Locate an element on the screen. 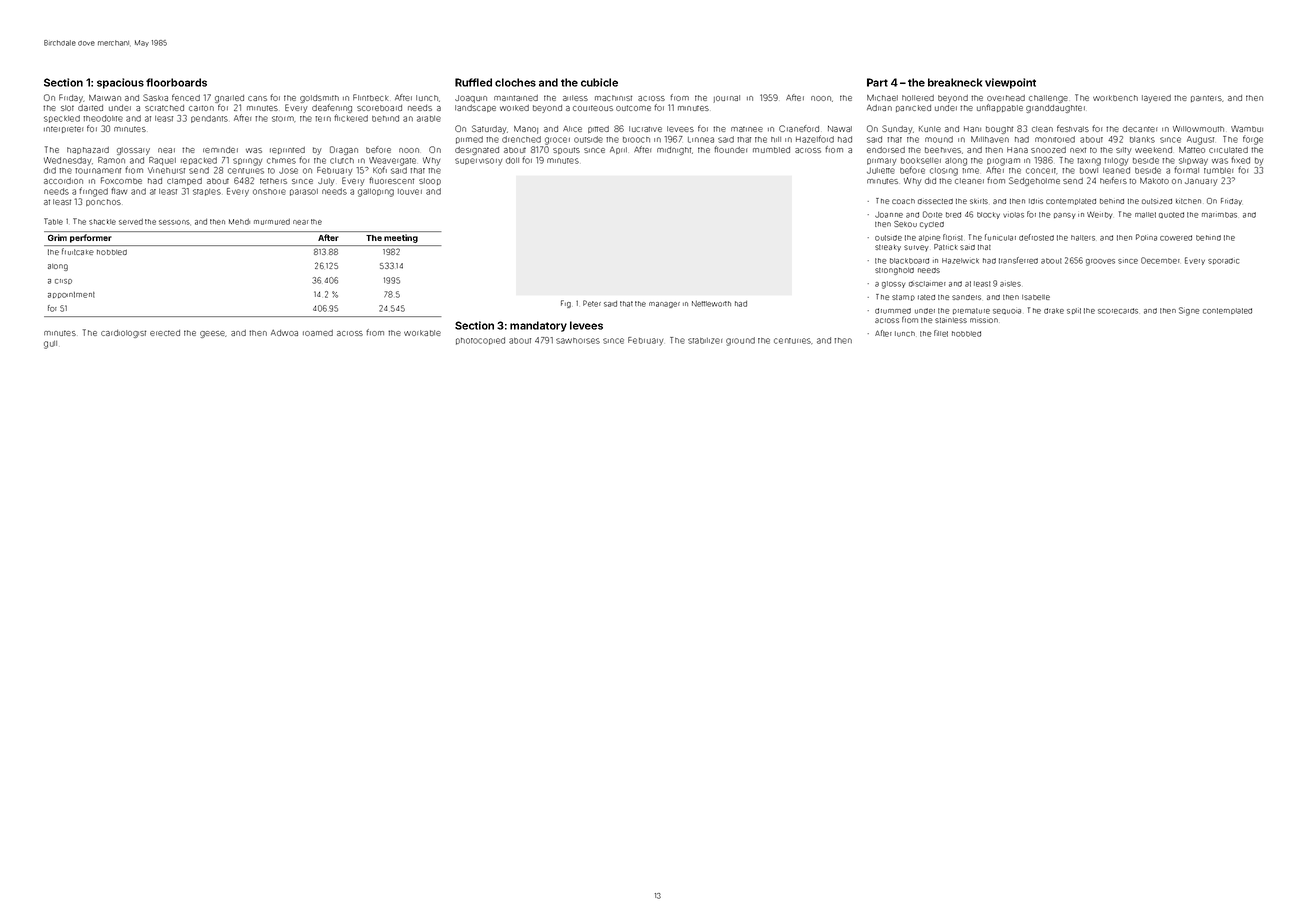  marimbas is located at coordinates (1219, 215).
